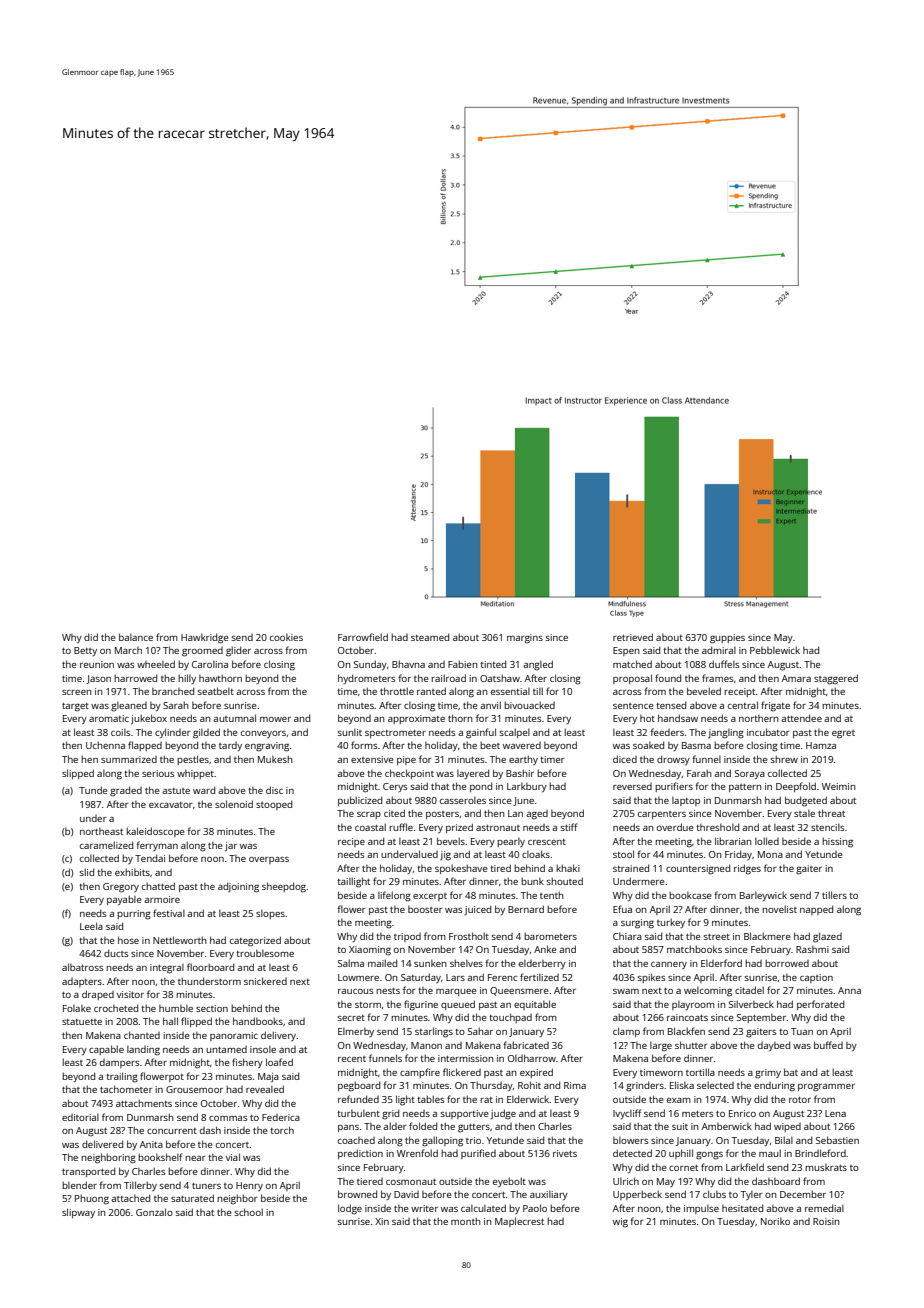  What do you see at coordinates (106, 1050) in the screenshot?
I see `capable` at bounding box center [106, 1050].
